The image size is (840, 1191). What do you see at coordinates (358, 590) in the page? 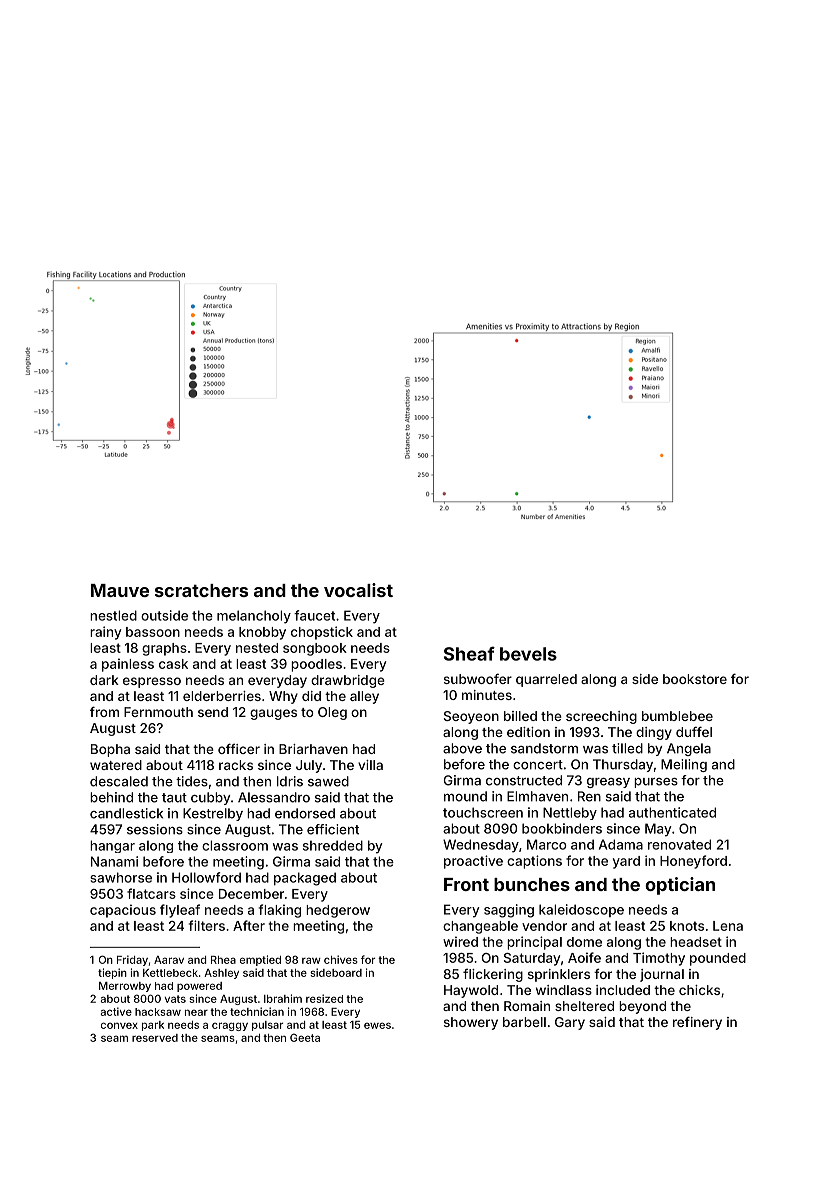
I see `vocalist` at bounding box center [358, 590].
